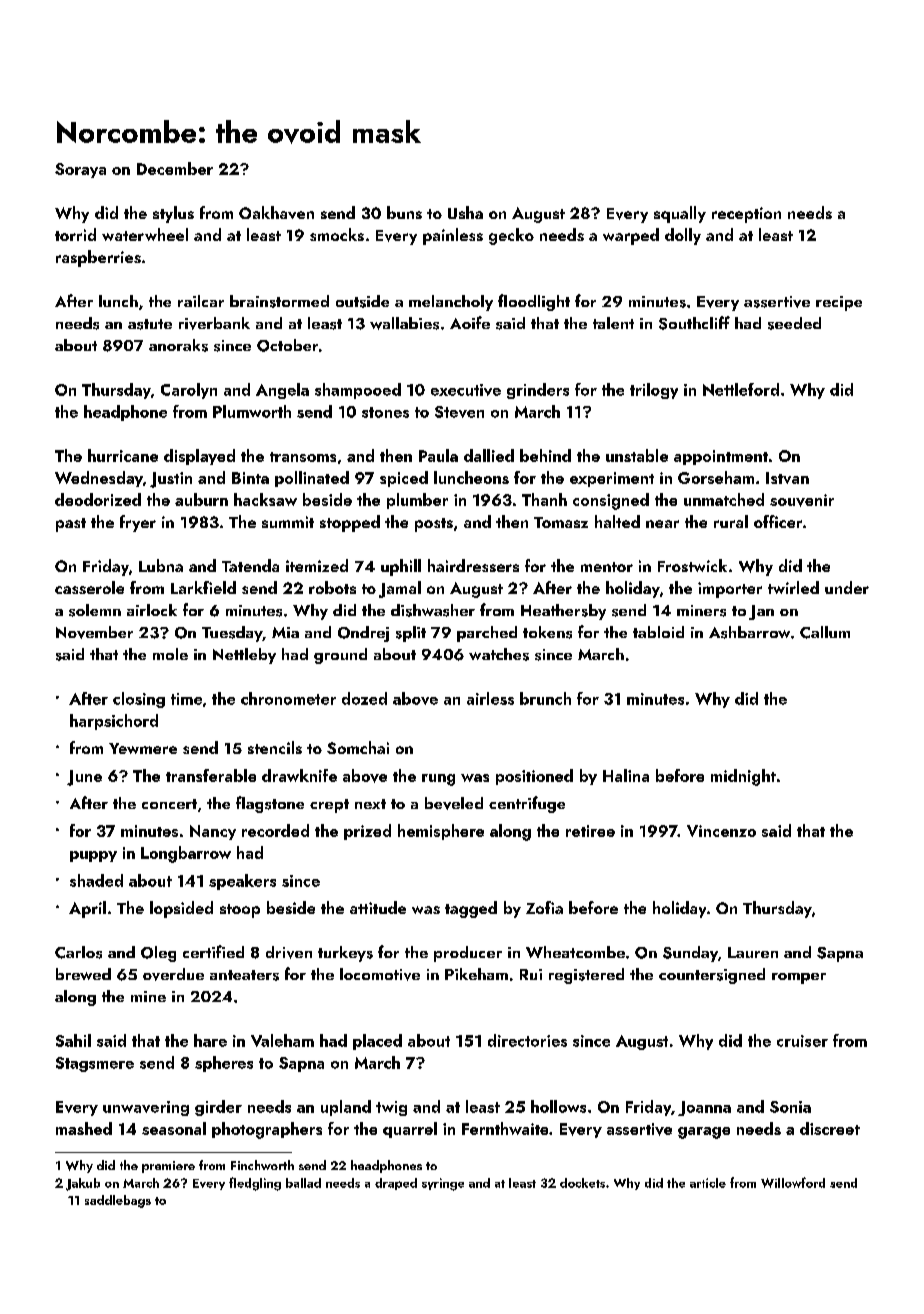 This image has width=924, height=1314. What do you see at coordinates (690, 954) in the image?
I see `Sunday` at bounding box center [690, 954].
